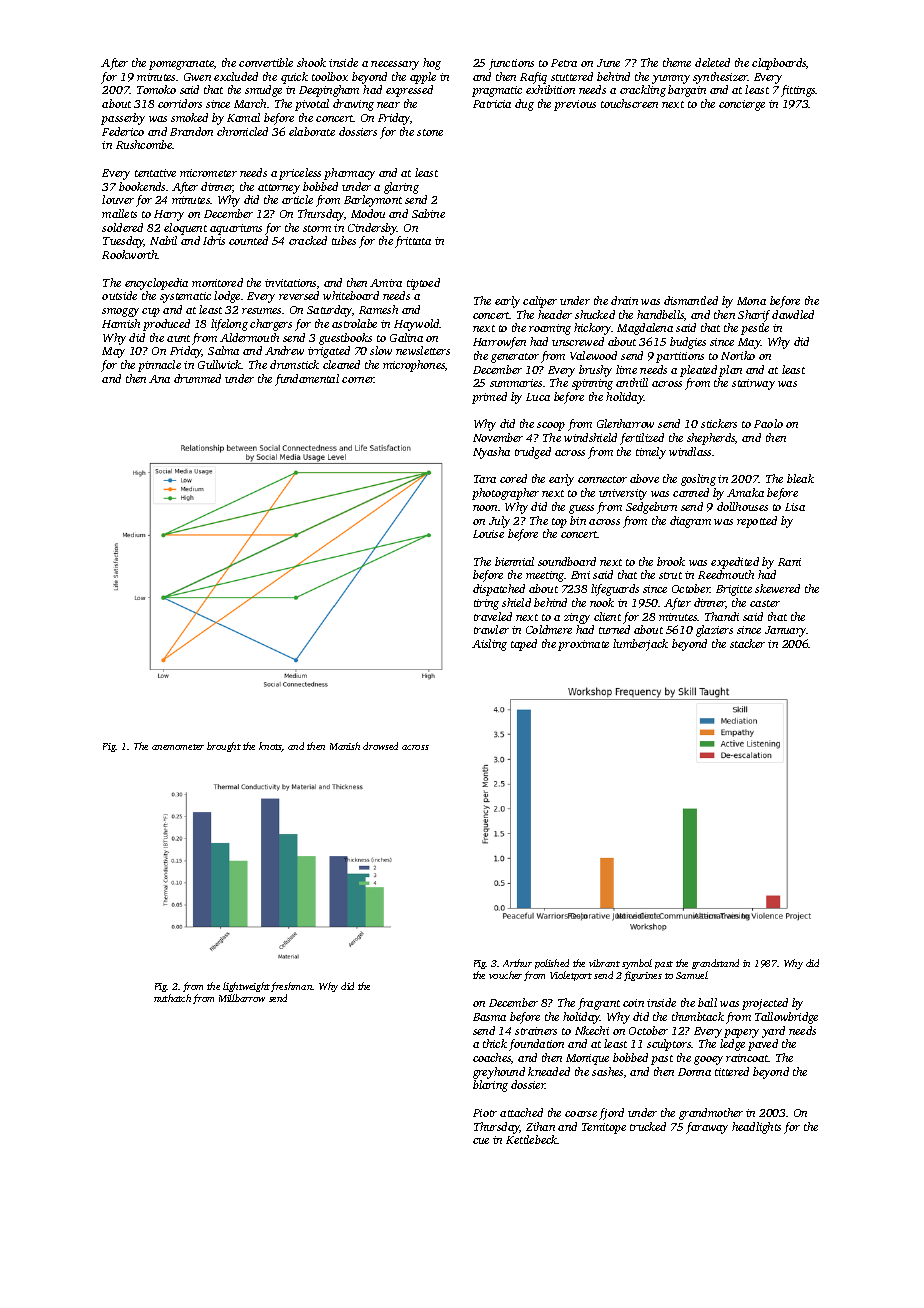  I want to click on trudged, so click(533, 453).
